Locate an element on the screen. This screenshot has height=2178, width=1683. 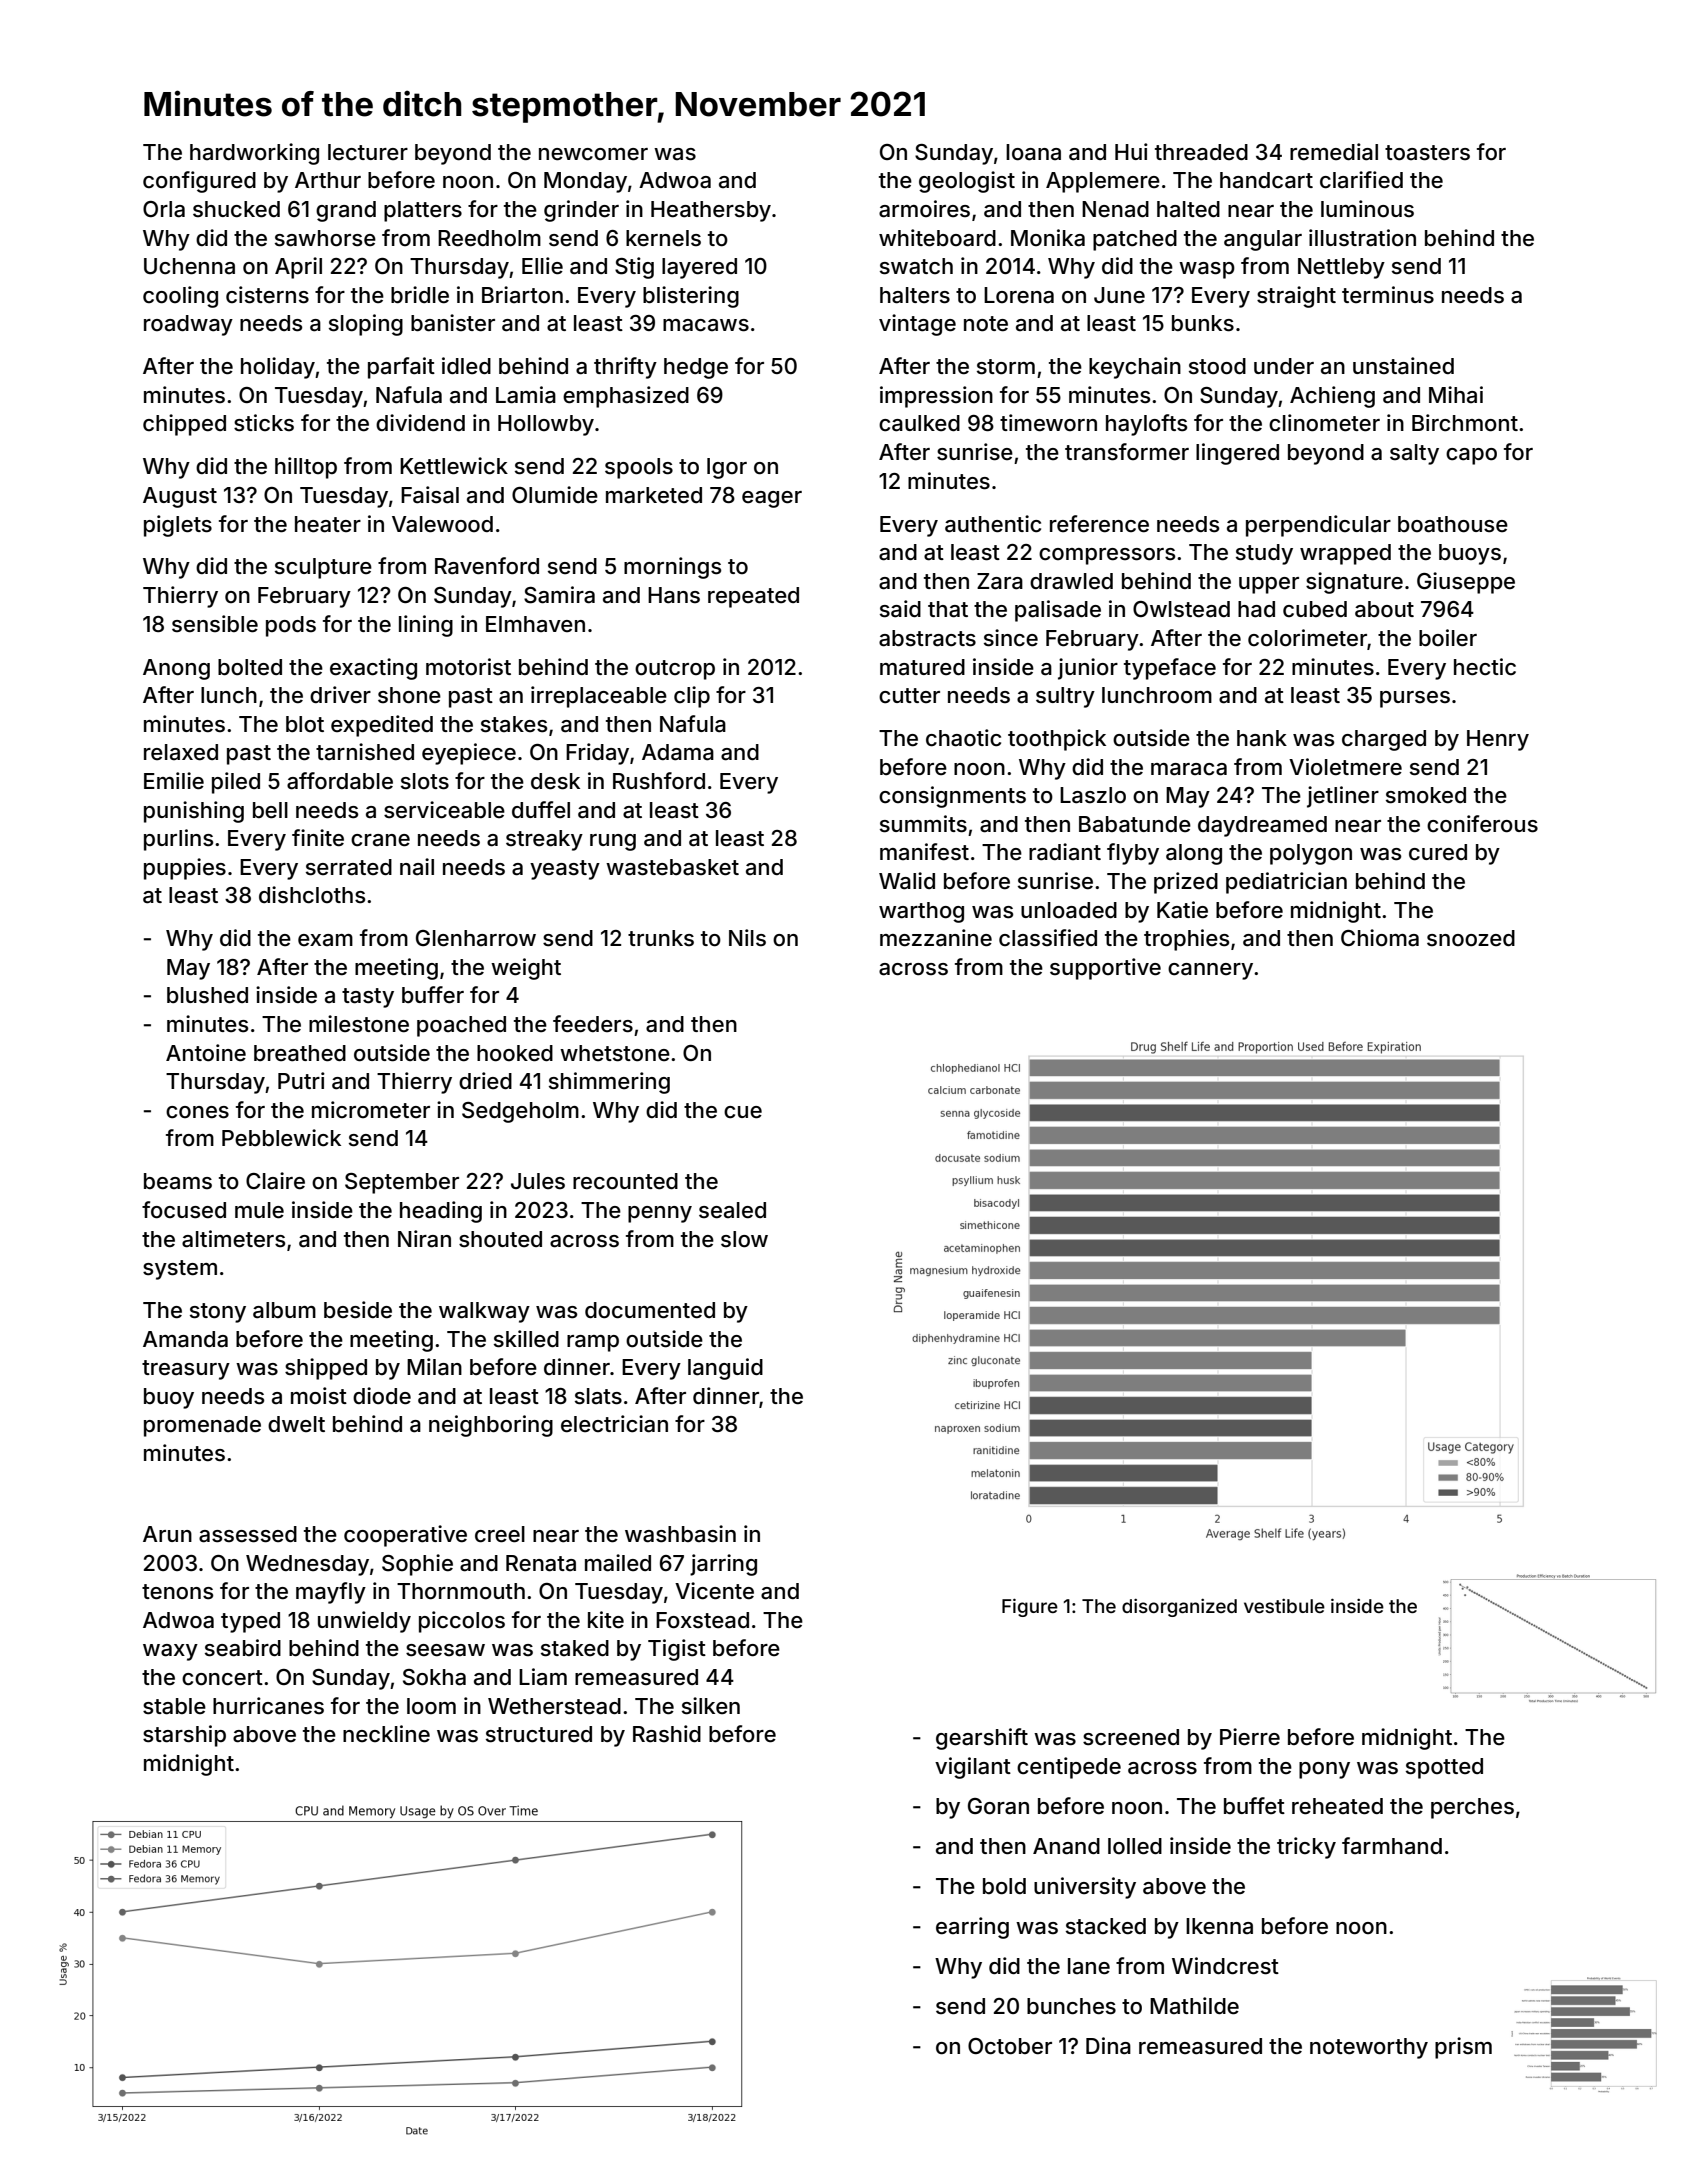
Dina is located at coordinates (1108, 2046).
